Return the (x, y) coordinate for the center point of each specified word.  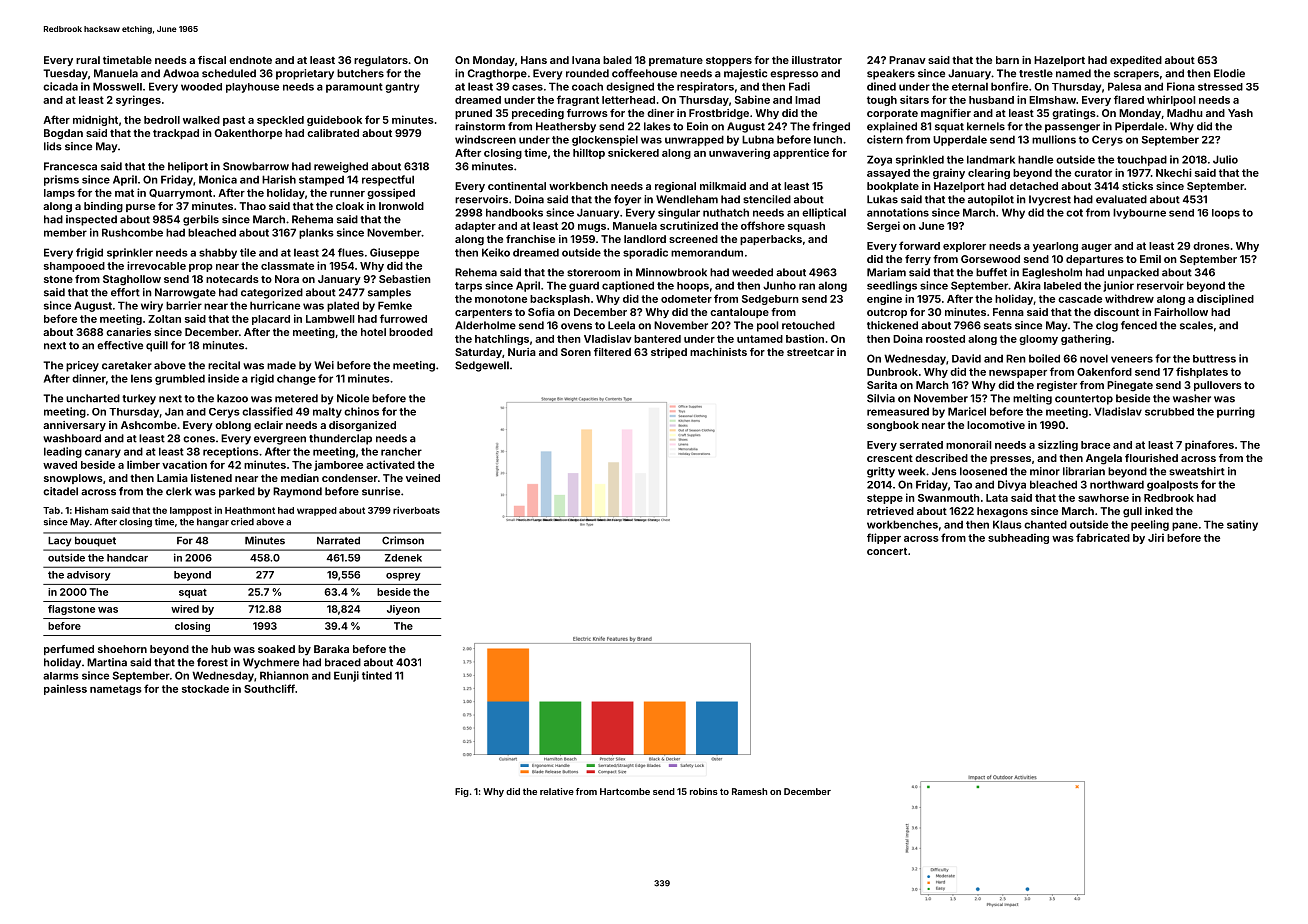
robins (704, 791)
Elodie (1229, 73)
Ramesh (749, 791)
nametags (116, 690)
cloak (350, 206)
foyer (627, 200)
